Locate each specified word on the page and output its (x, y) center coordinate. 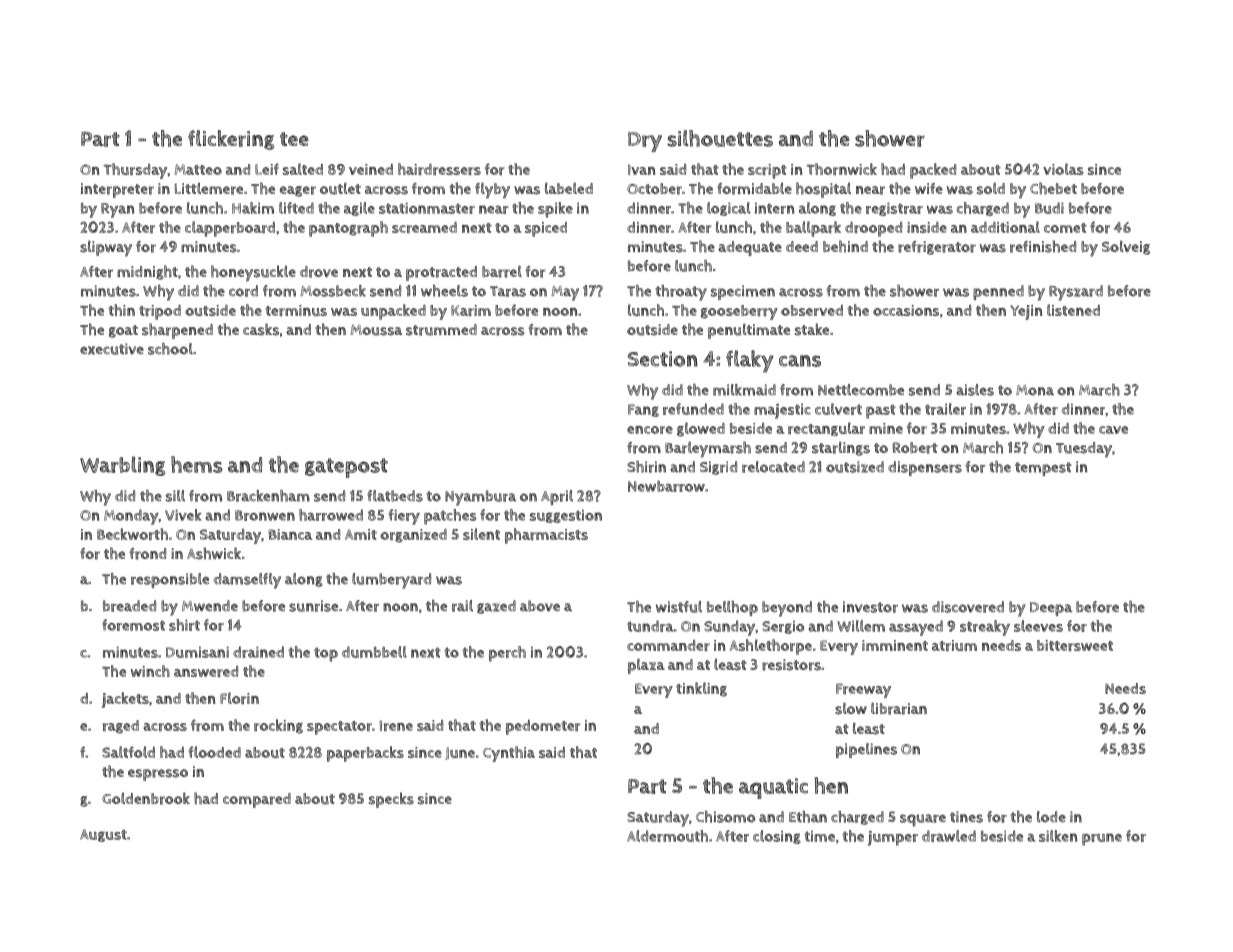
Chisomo (725, 817)
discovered (968, 607)
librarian (899, 708)
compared (257, 800)
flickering (231, 140)
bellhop (732, 608)
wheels (444, 291)
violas (1063, 169)
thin (121, 310)
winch (150, 671)
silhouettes (720, 138)
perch (507, 654)
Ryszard (1076, 293)
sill (175, 496)
